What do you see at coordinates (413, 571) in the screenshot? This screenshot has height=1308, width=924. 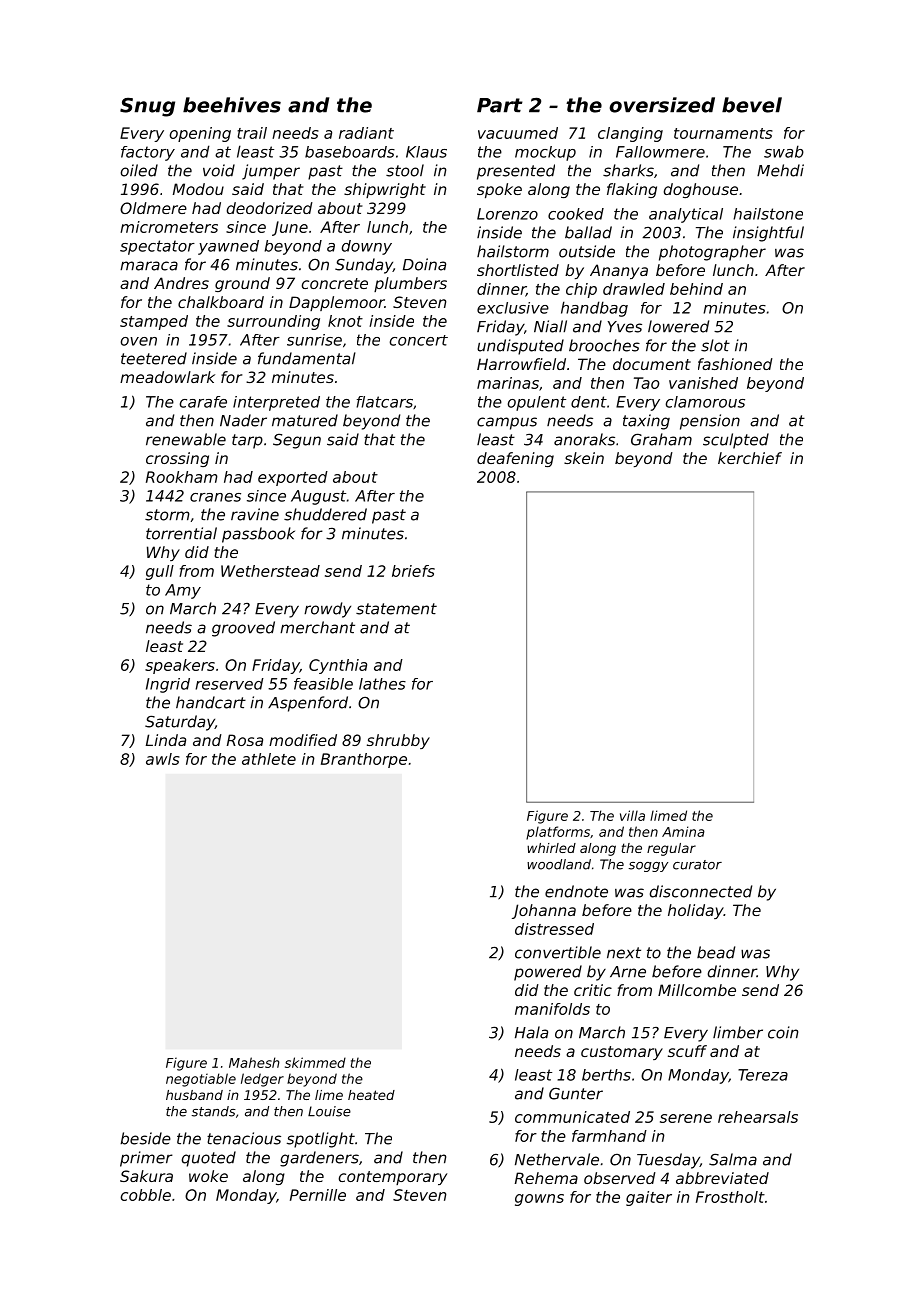 I see `briefs` at bounding box center [413, 571].
